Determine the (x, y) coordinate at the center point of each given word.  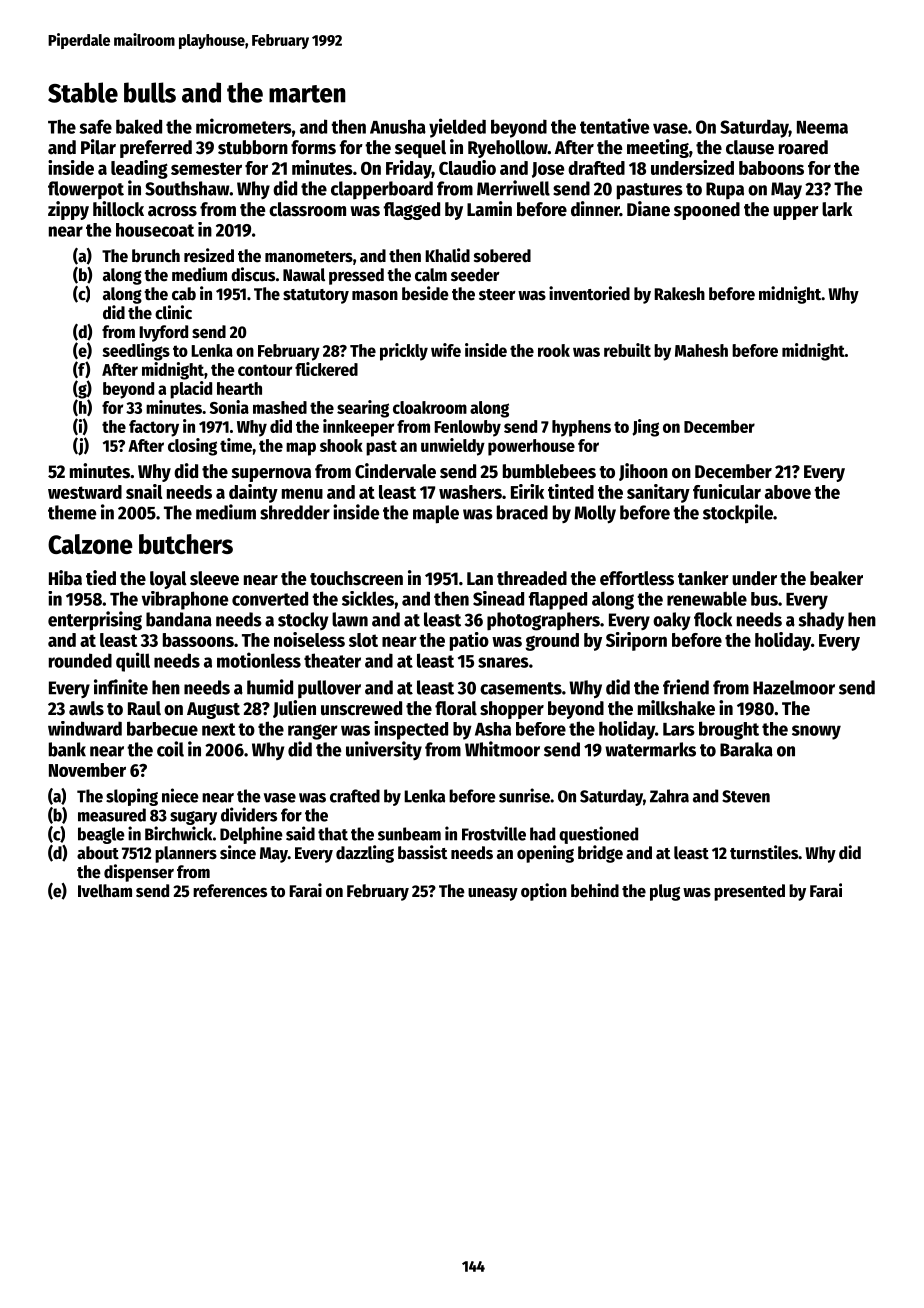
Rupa (725, 190)
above (788, 492)
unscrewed (361, 708)
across (172, 211)
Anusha (398, 126)
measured (112, 815)
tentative (614, 126)
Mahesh (701, 350)
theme (72, 512)
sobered (502, 256)
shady (821, 621)
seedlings (136, 352)
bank (67, 749)
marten (307, 94)
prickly (404, 352)
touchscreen (356, 578)
